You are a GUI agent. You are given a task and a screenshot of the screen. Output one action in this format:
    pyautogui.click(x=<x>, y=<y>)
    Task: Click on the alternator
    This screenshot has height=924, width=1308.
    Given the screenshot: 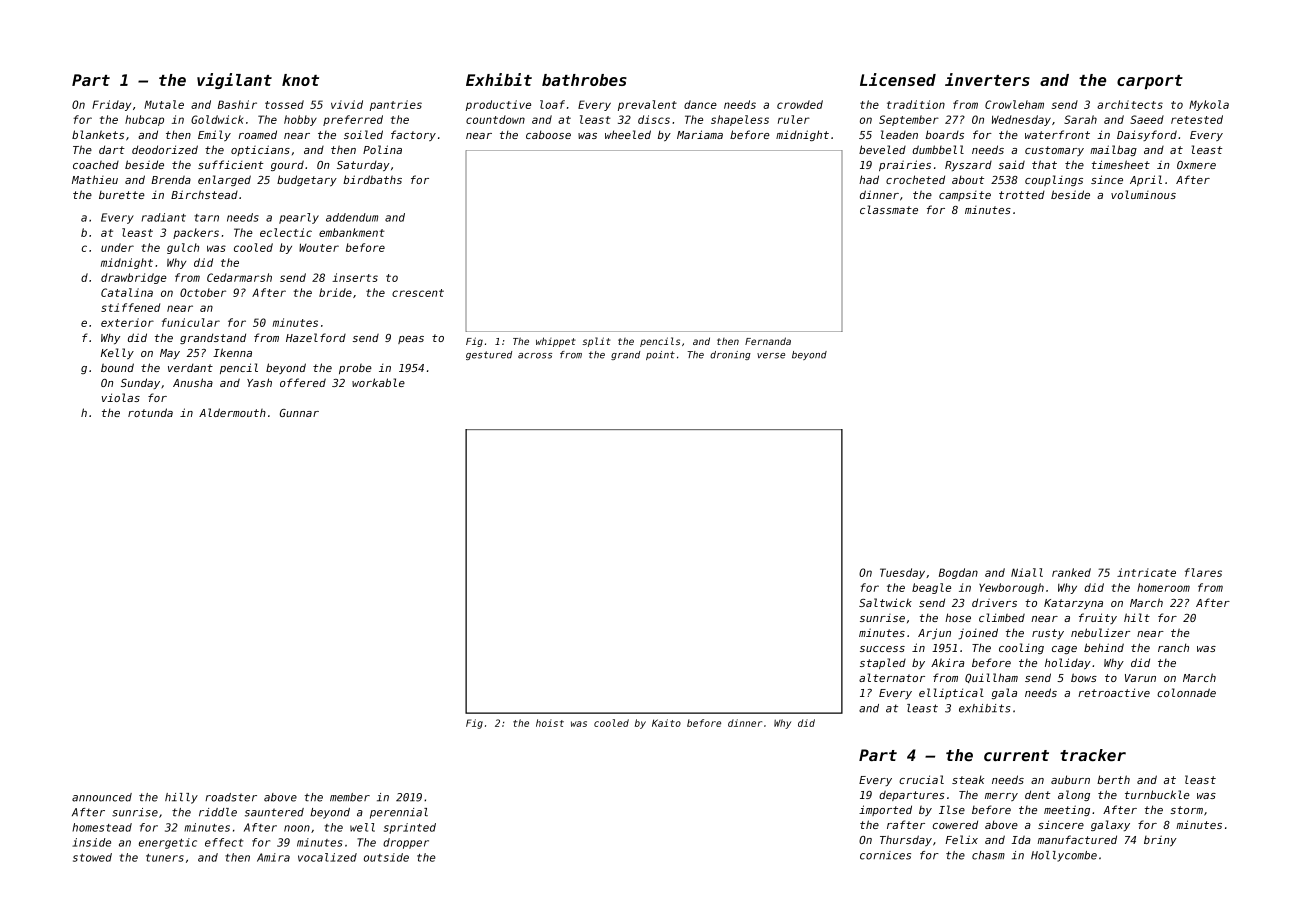 What is the action you would take?
    pyautogui.click(x=892, y=677)
